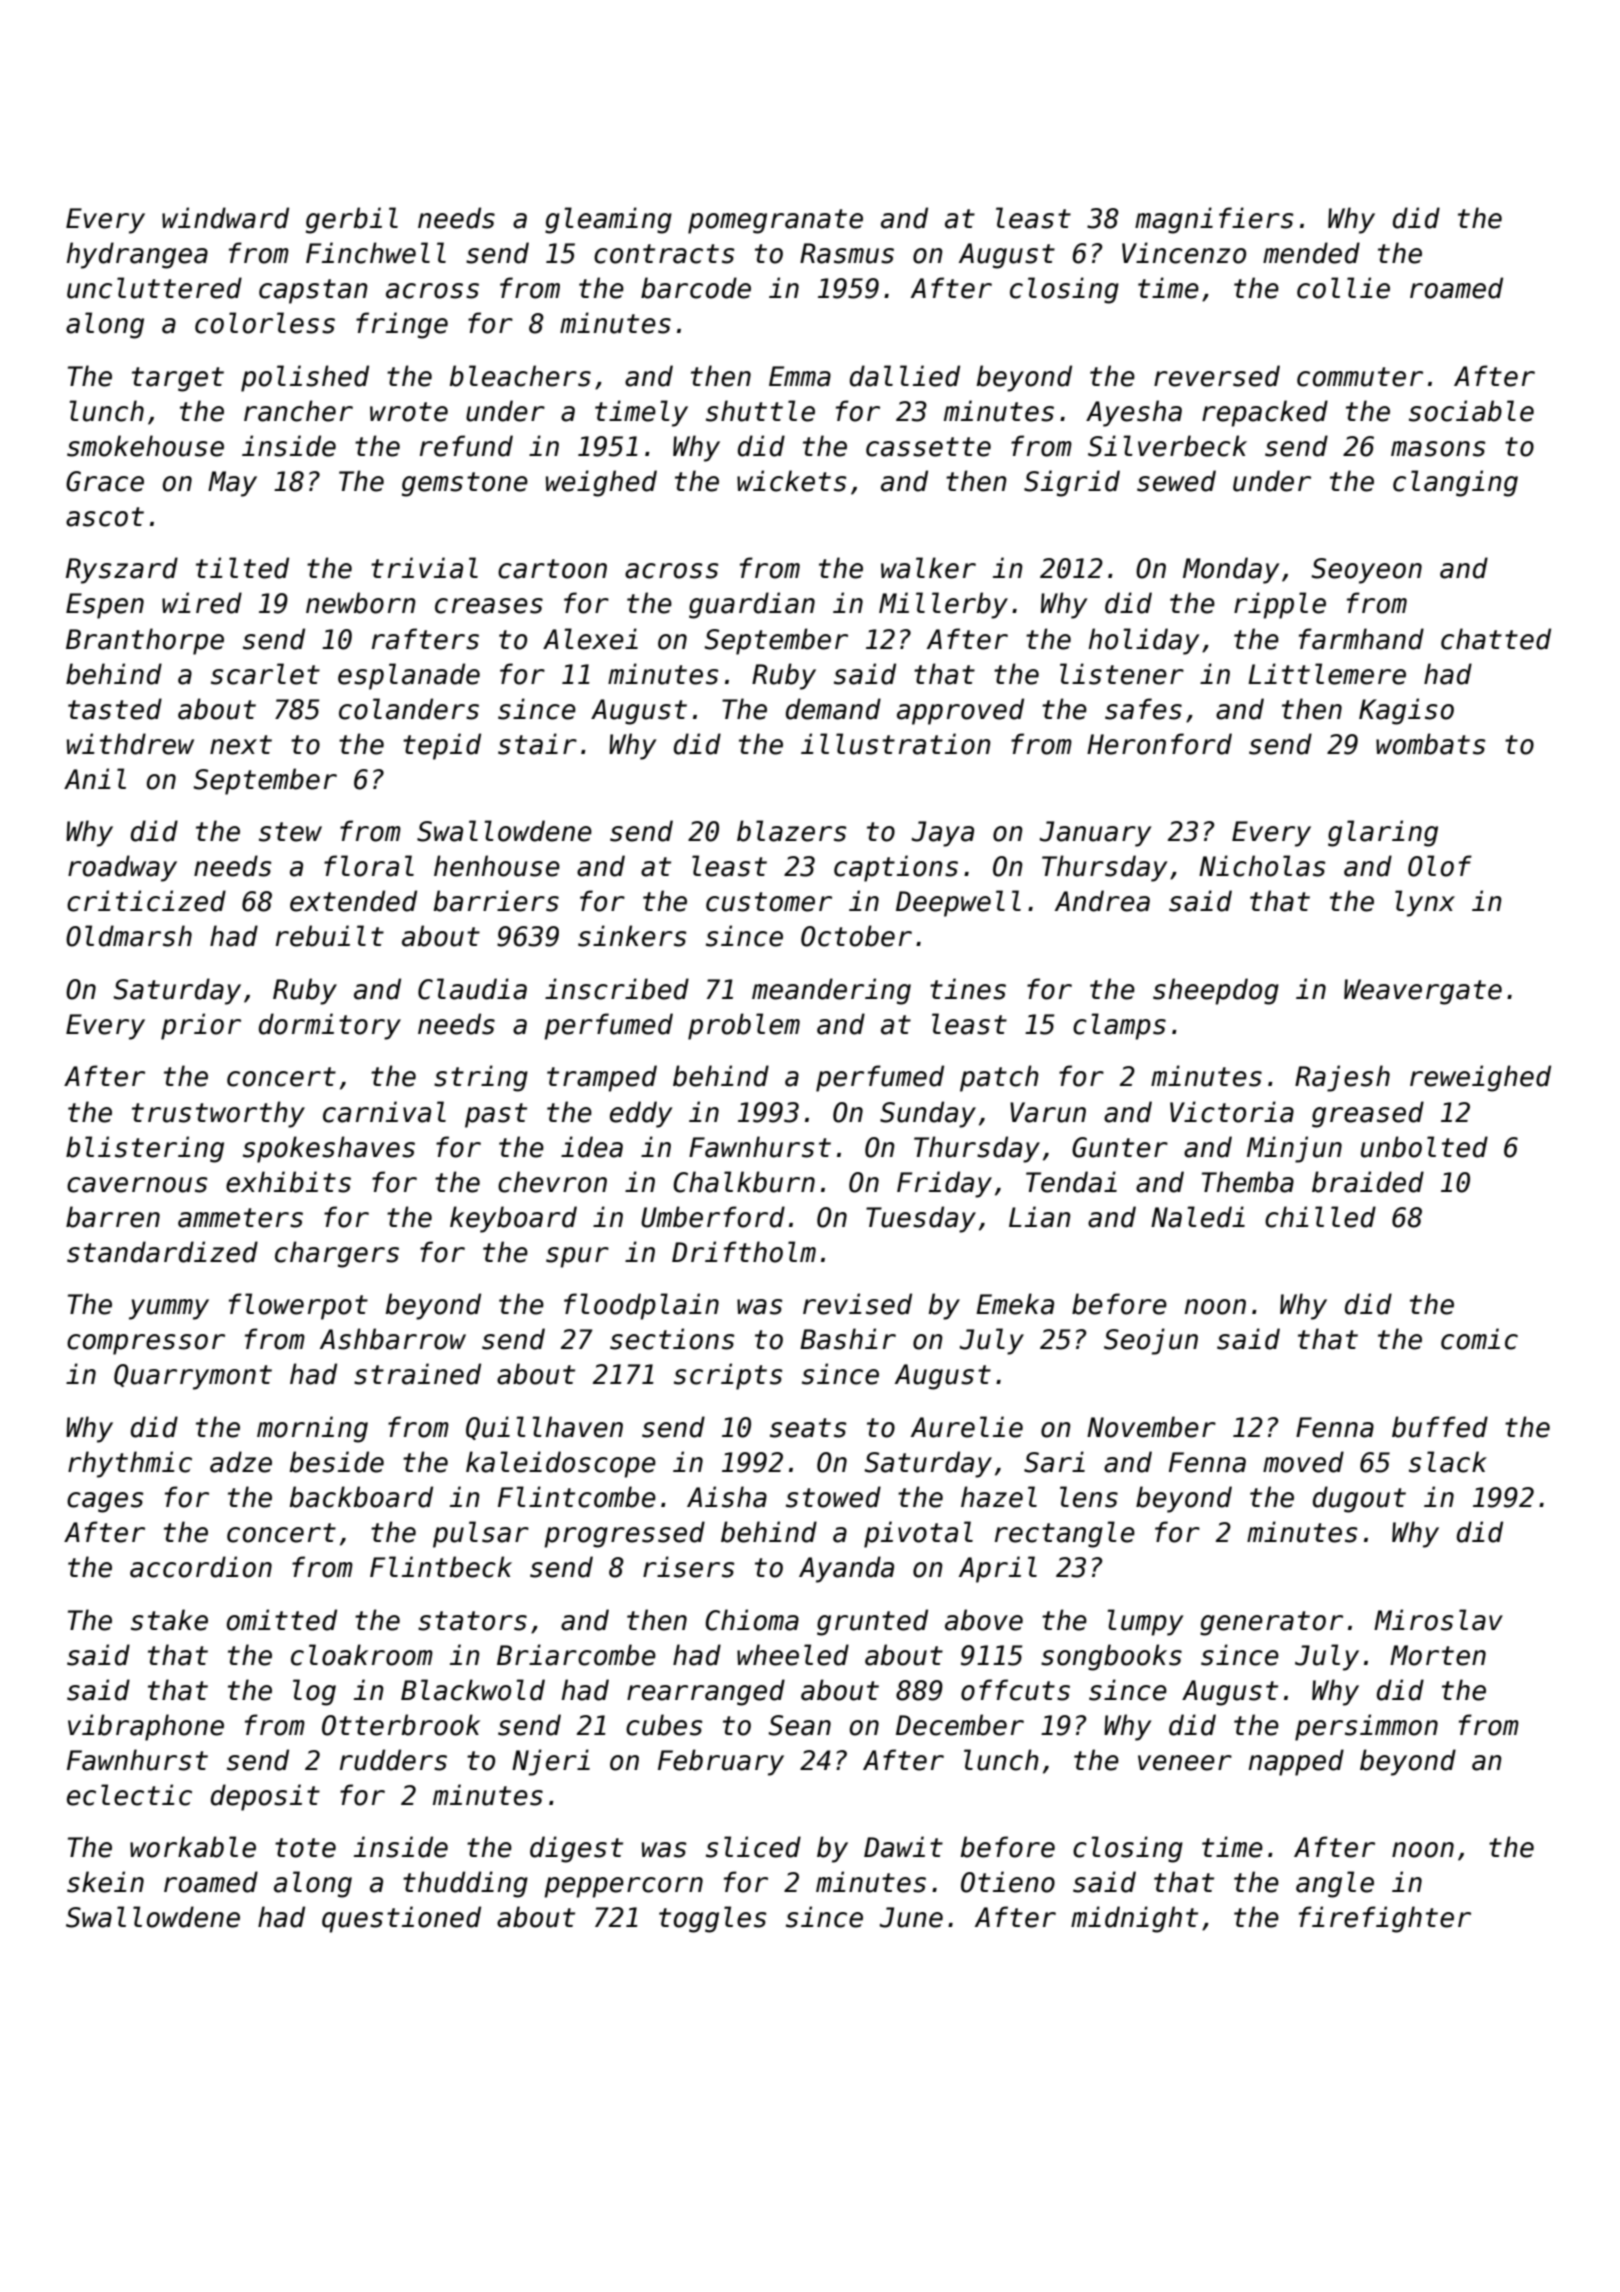 Image resolution: width=1620 pixels, height=2292 pixels. Describe the element at coordinates (513, 1219) in the document. I see `keyboard` at that location.
